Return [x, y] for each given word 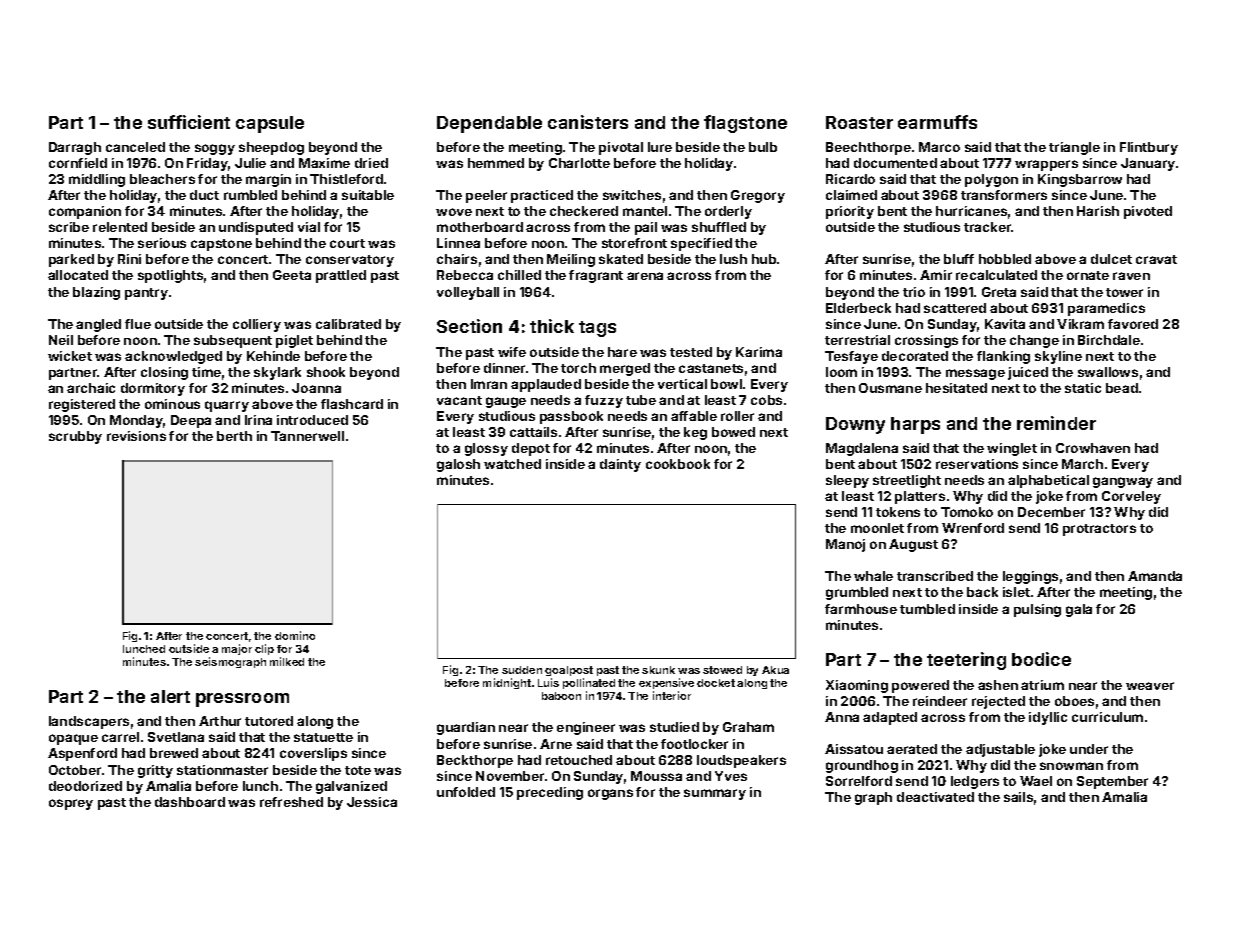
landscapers [89, 722]
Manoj [845, 545]
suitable [368, 195]
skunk [658, 670]
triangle [1074, 148]
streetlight [907, 481]
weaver [1150, 686]
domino [295, 635]
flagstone [745, 124]
